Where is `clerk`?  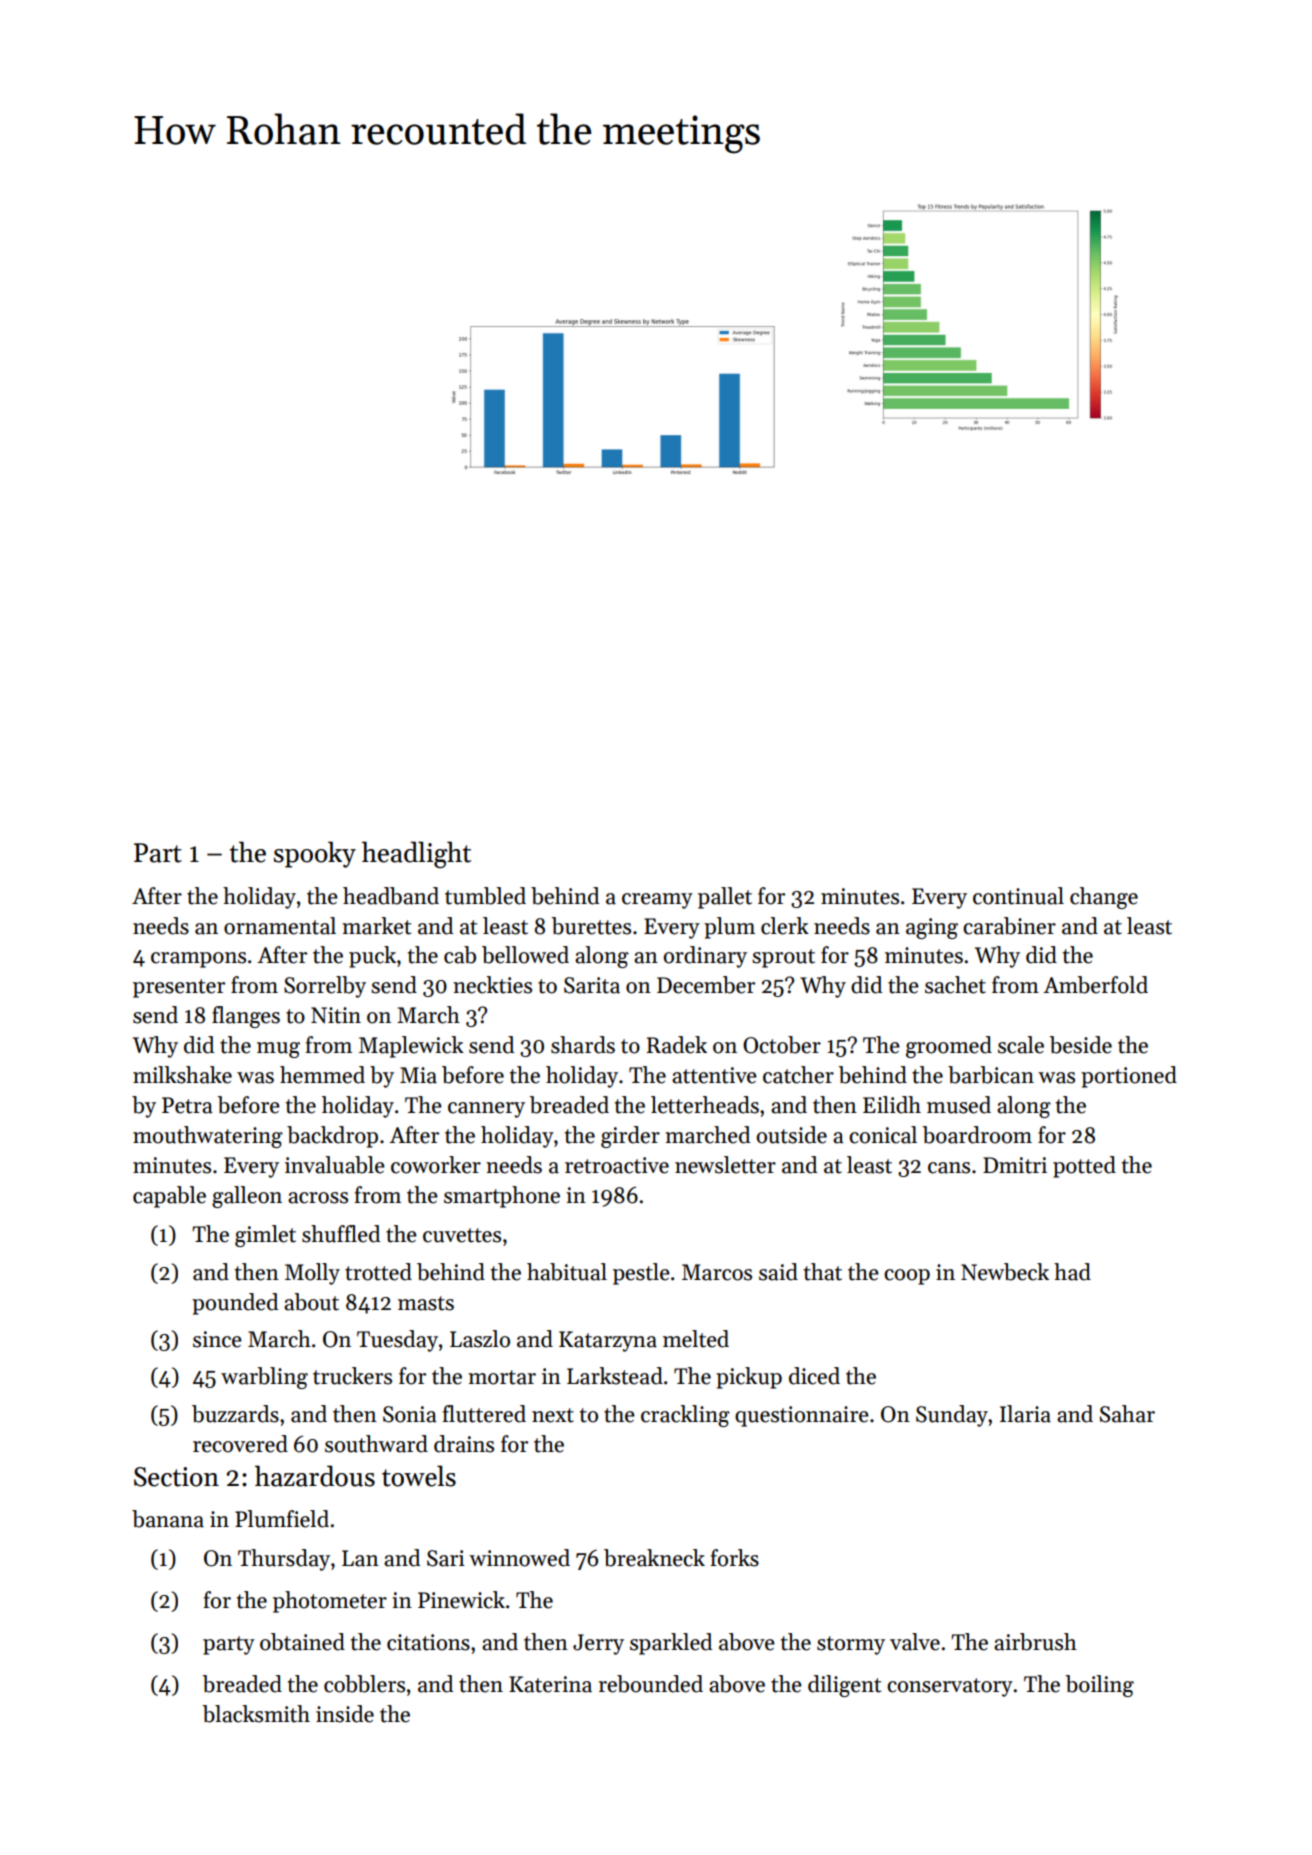 clerk is located at coordinates (785, 926).
